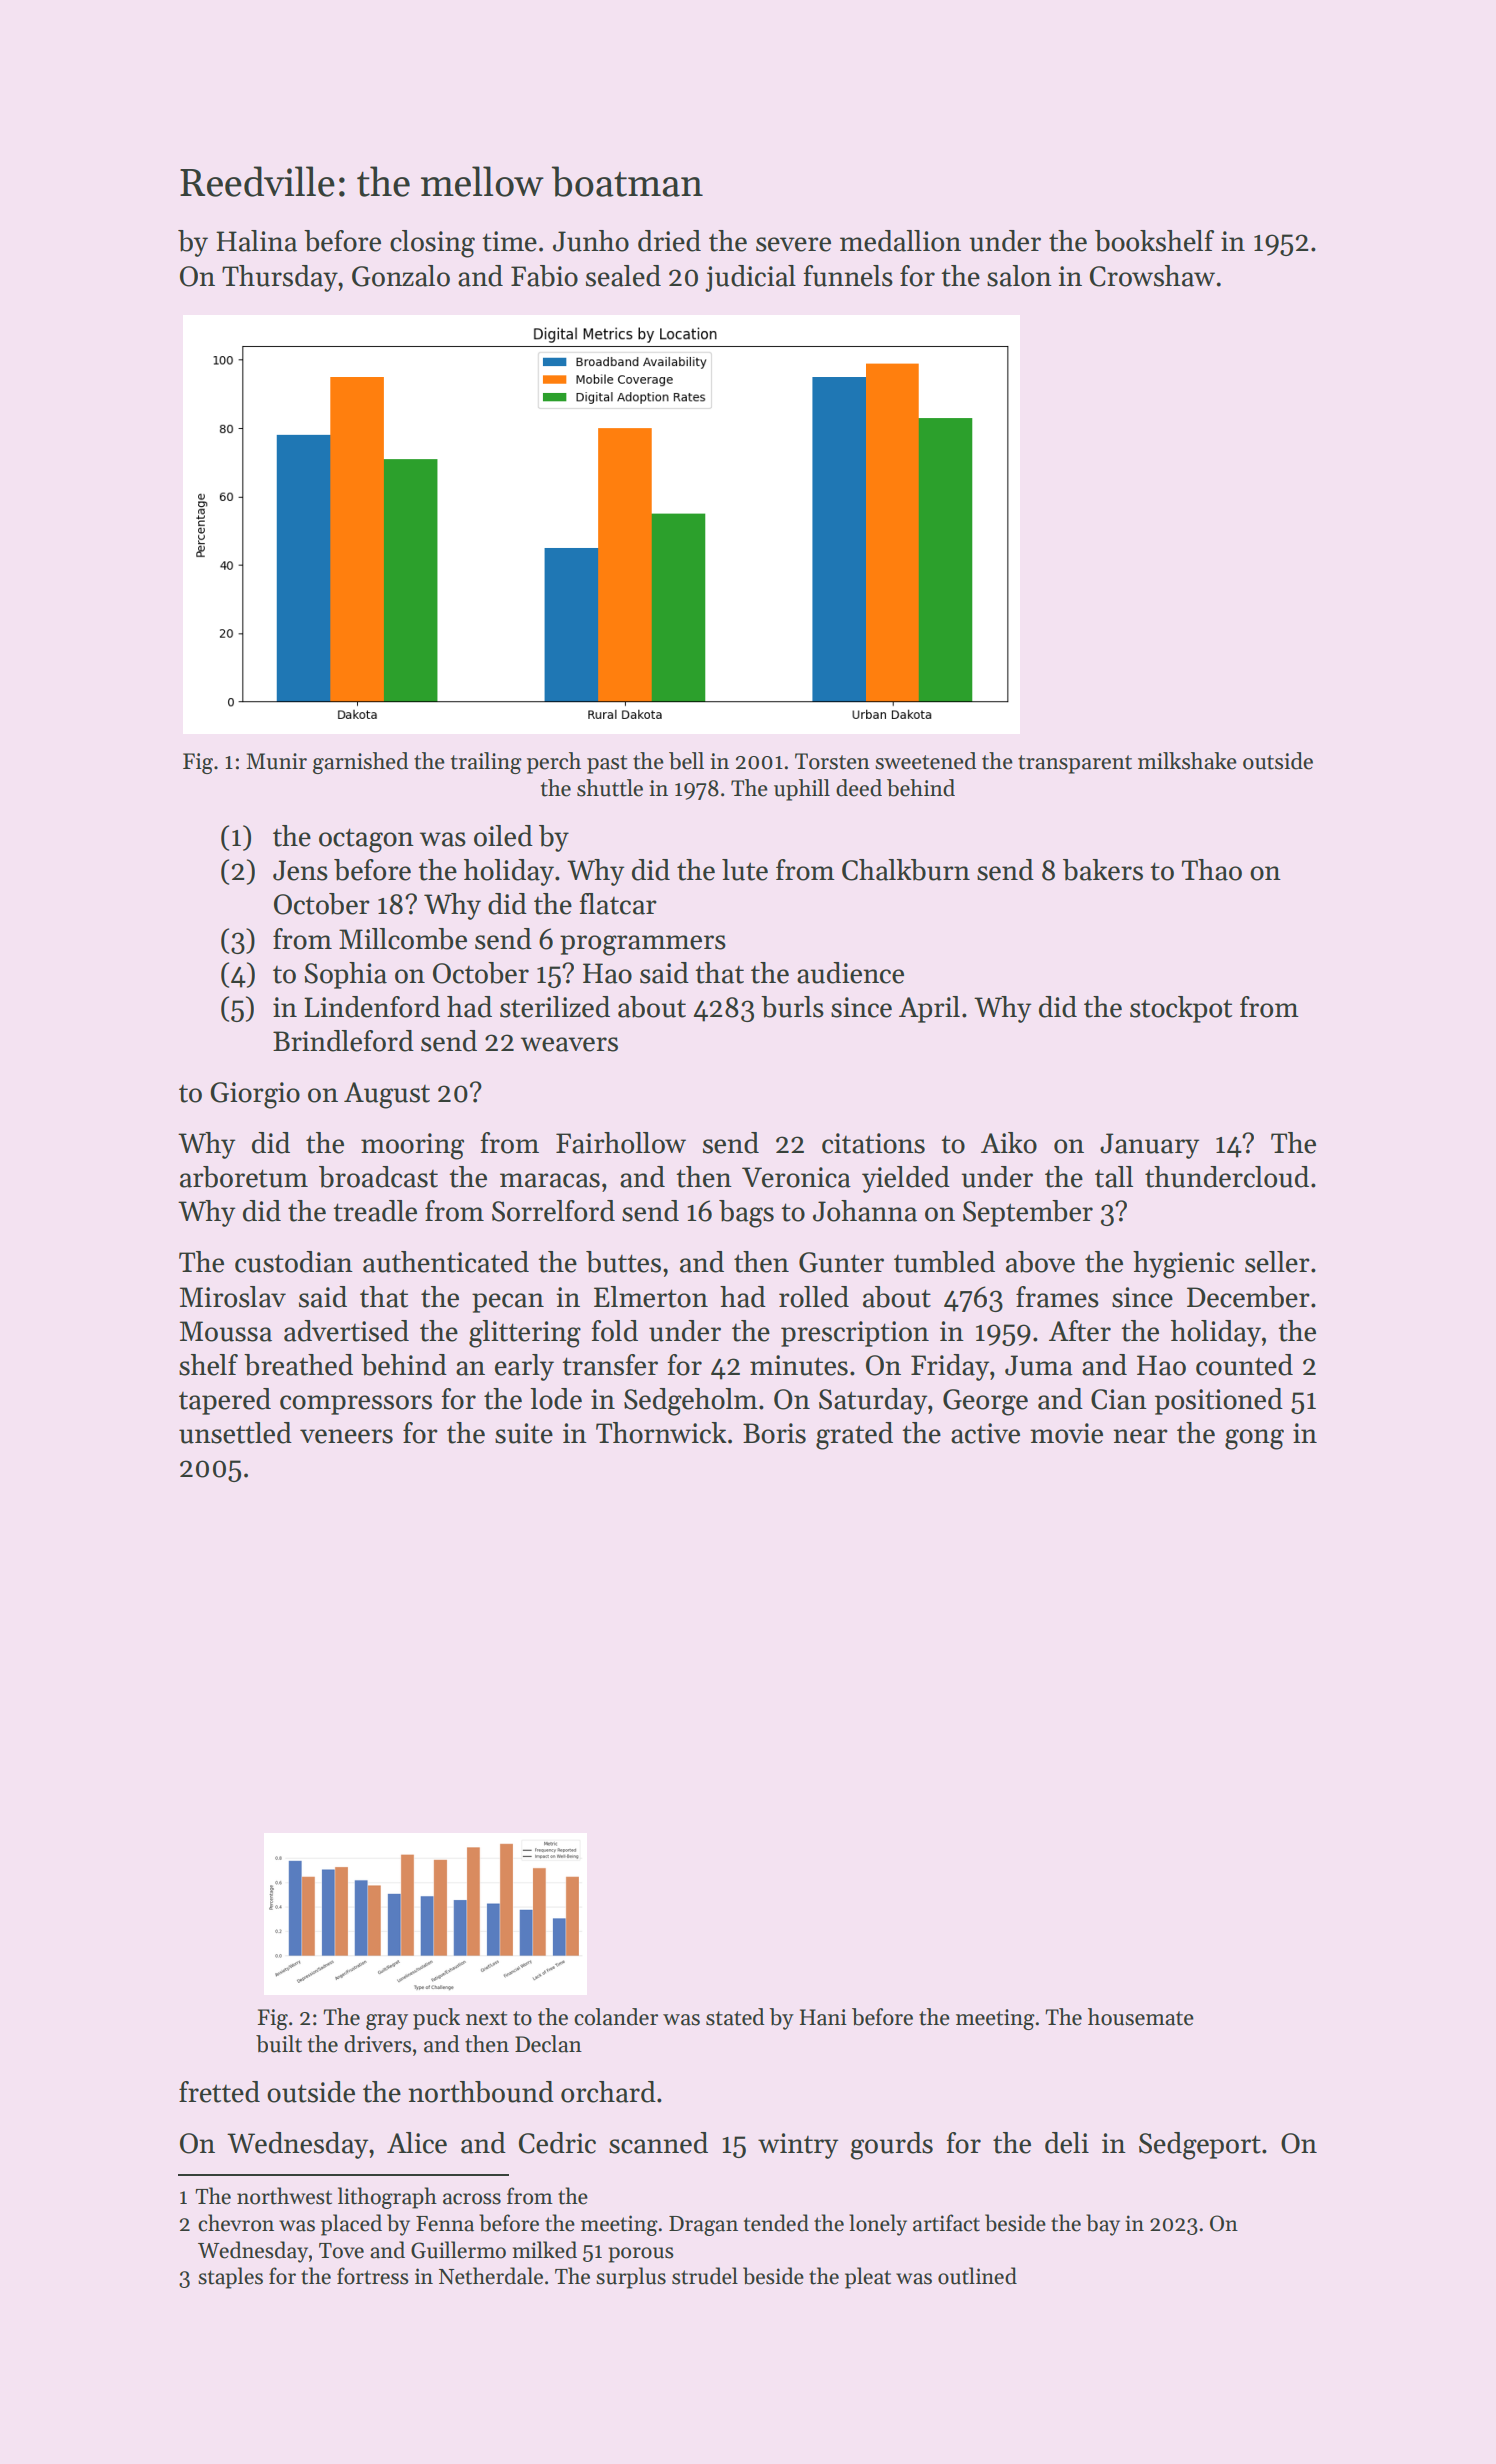  Describe the element at coordinates (900, 241) in the screenshot. I see `medallion` at that location.
